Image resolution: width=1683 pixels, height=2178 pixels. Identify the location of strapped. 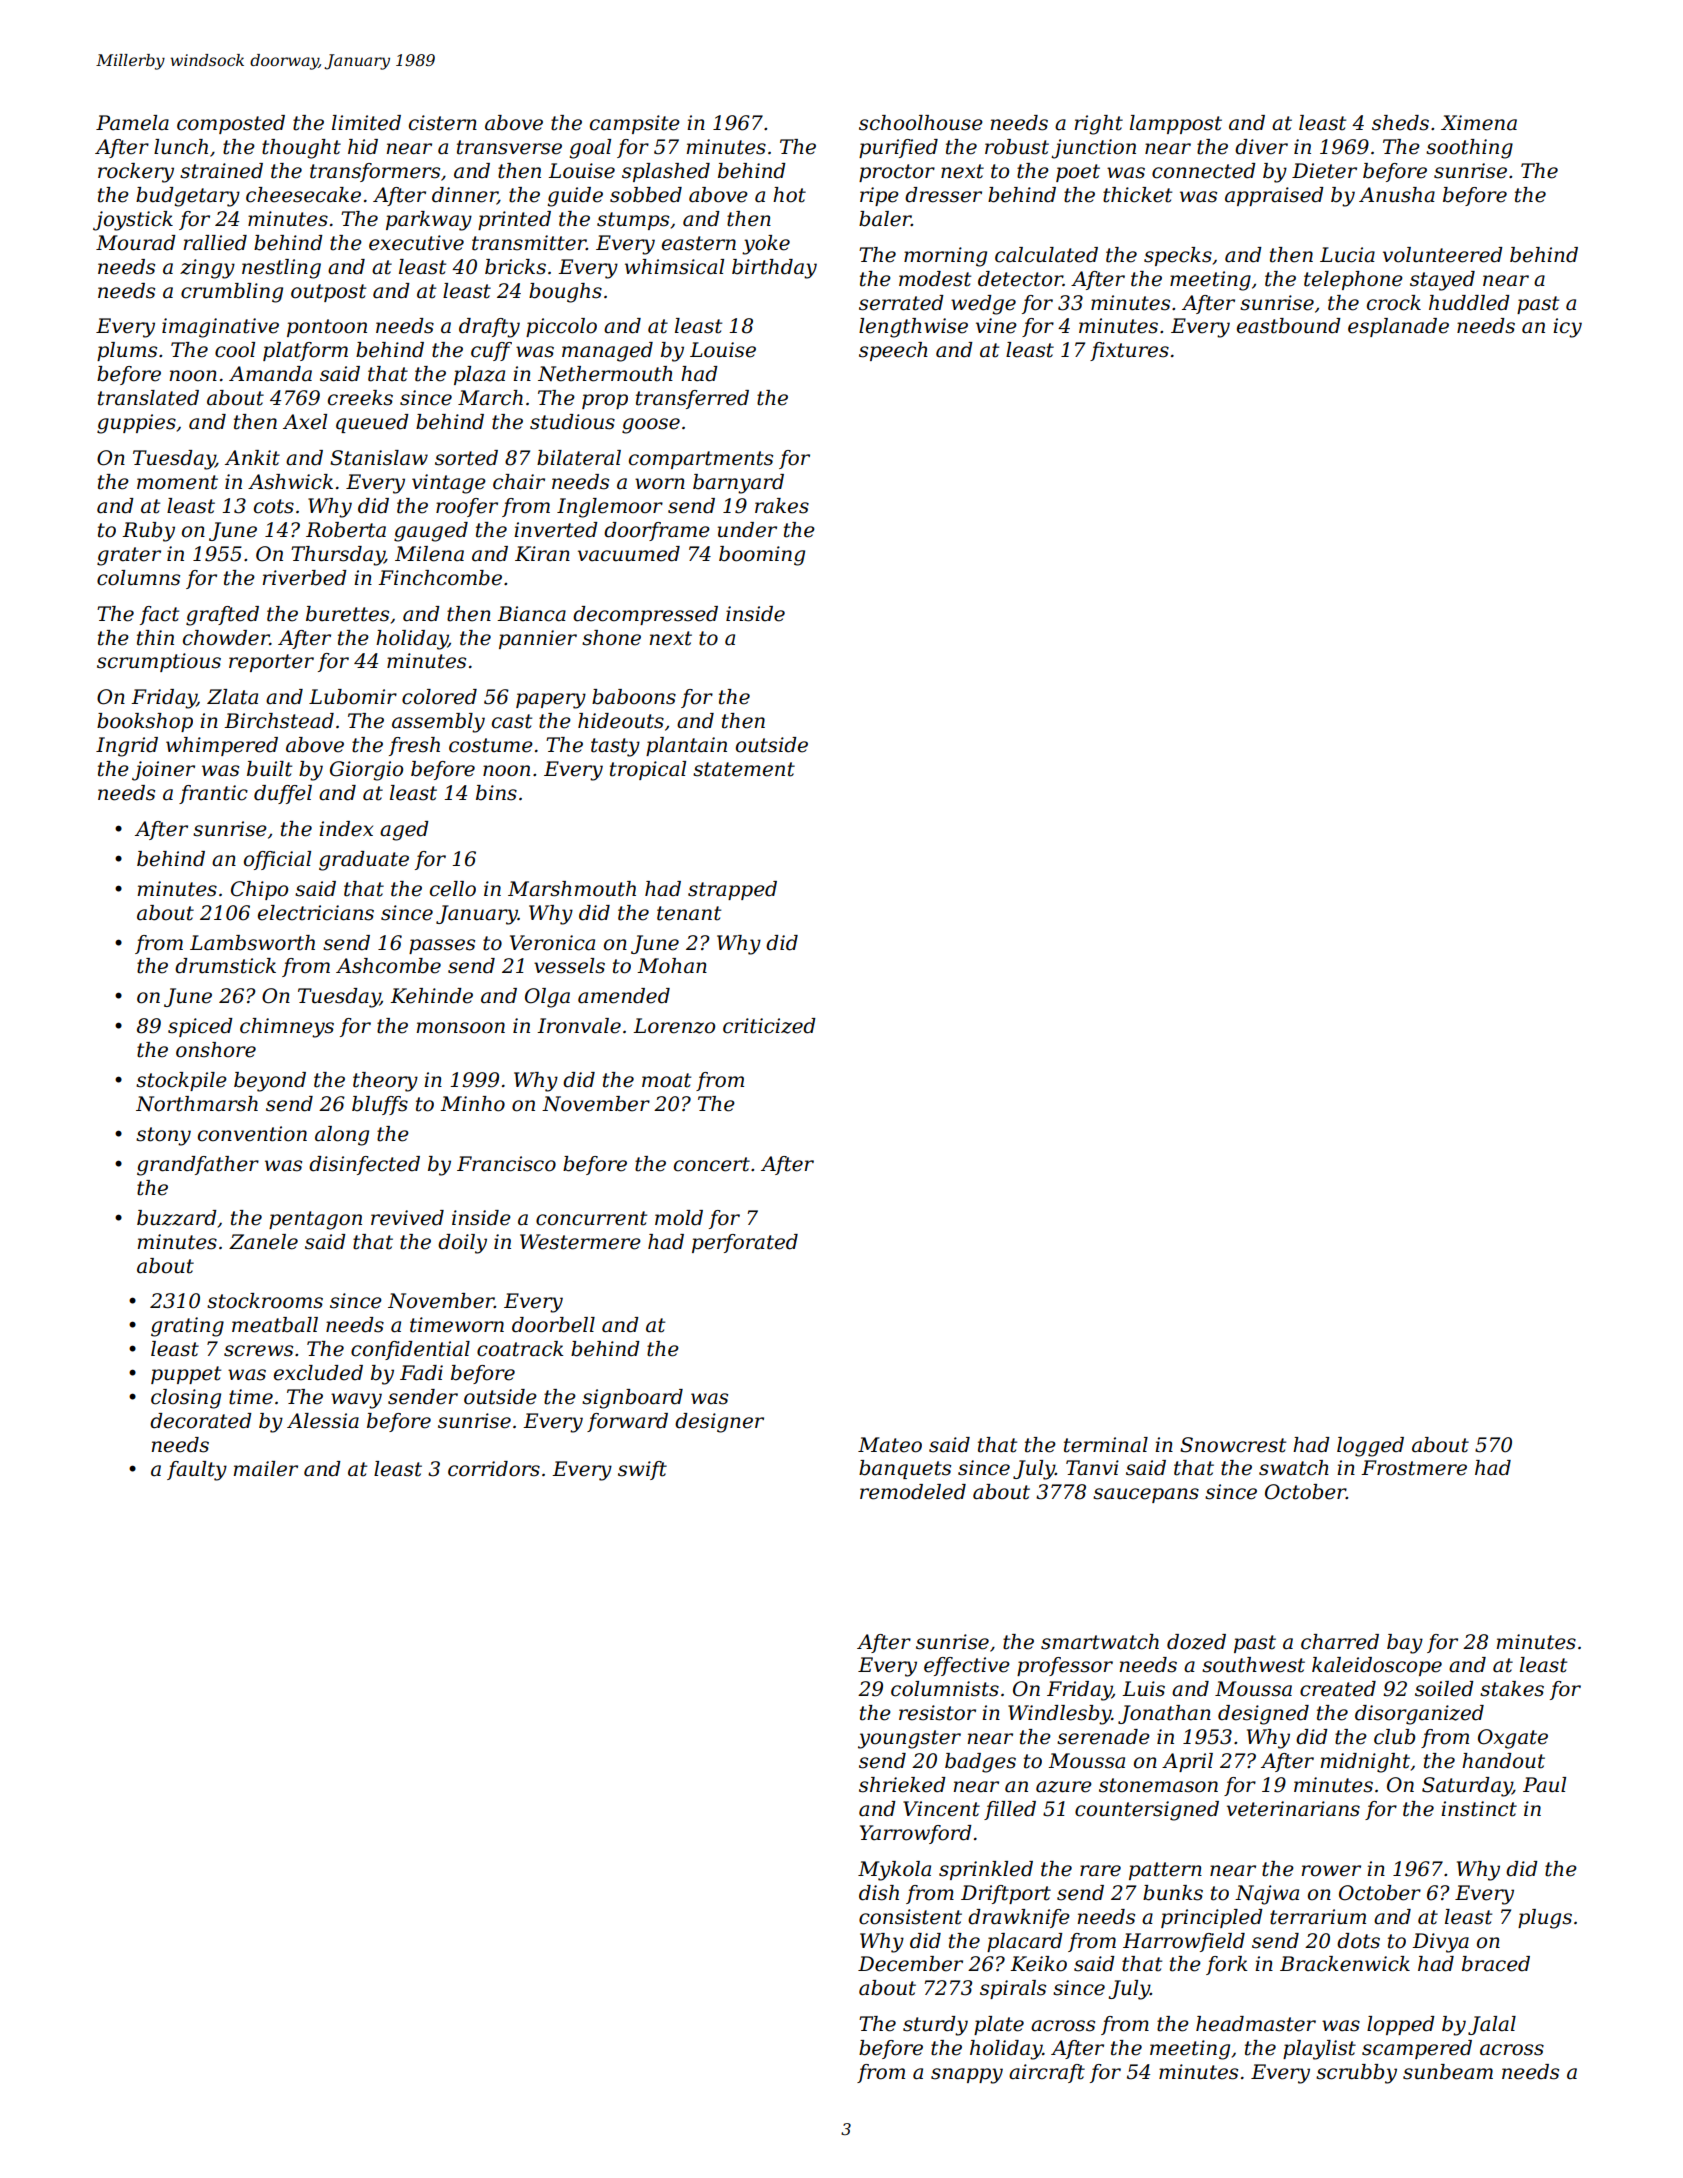
(732, 890).
